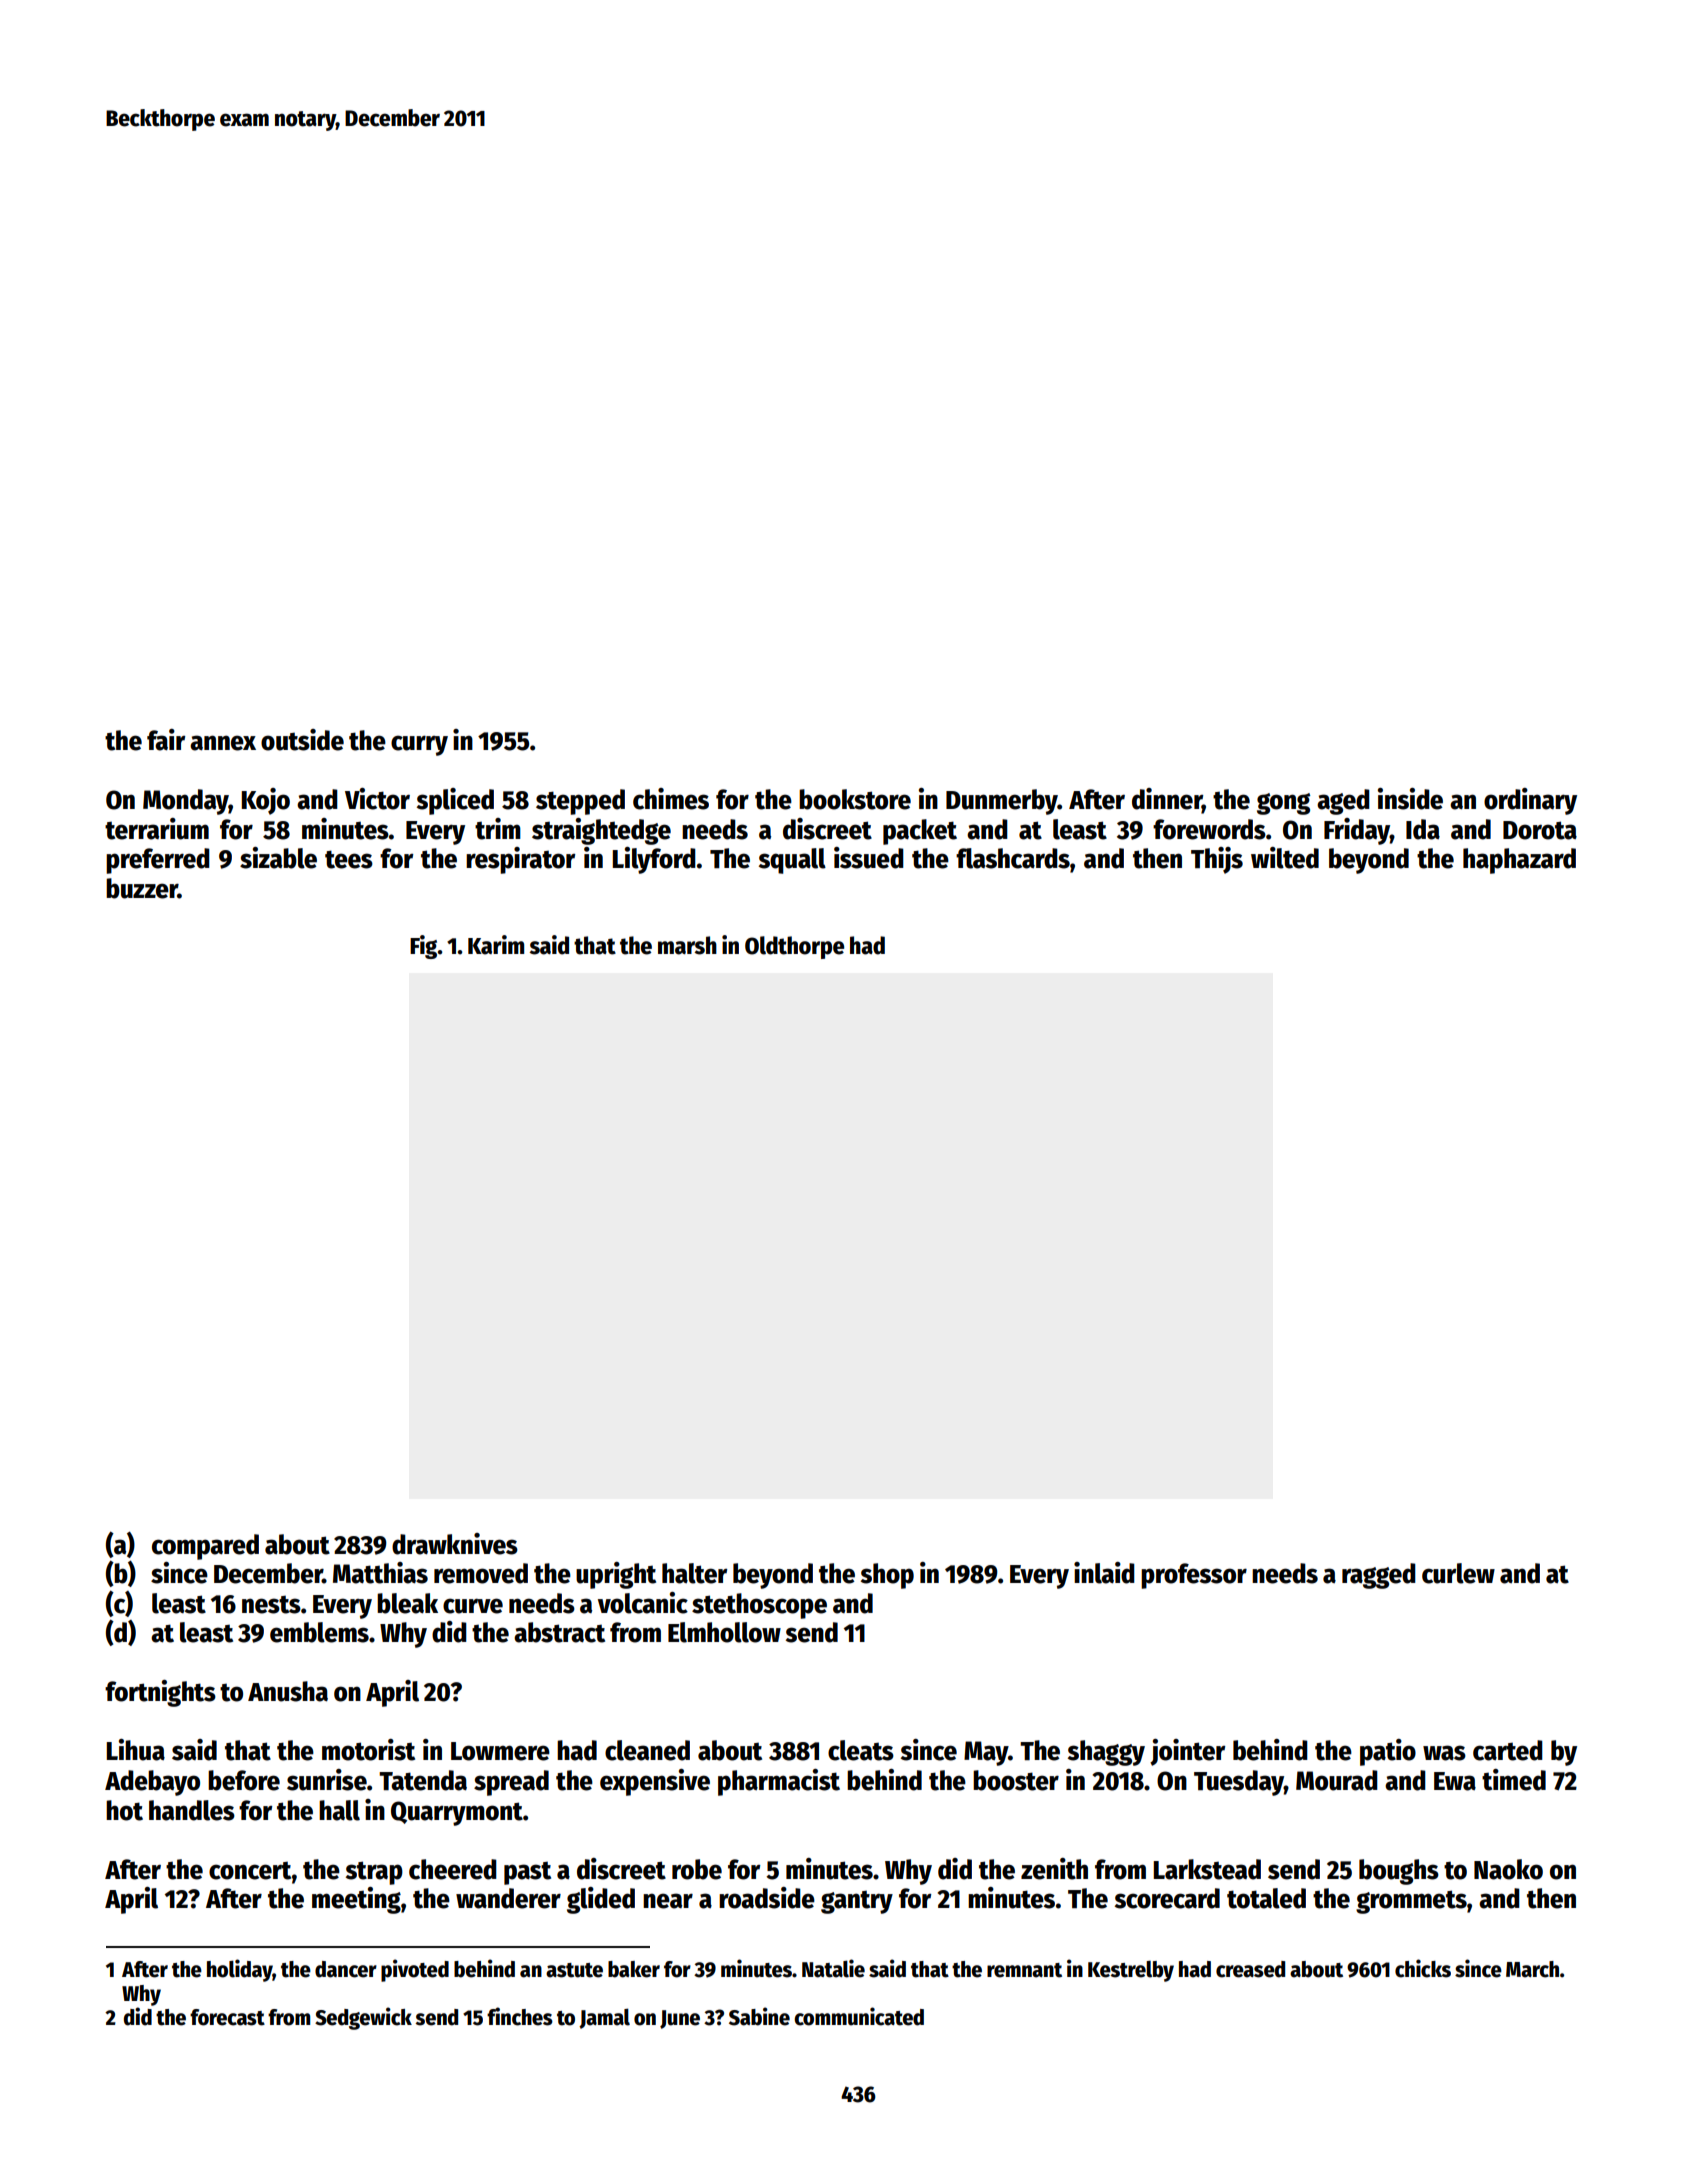  Describe the element at coordinates (423, 947) in the screenshot. I see `Fig` at that location.
